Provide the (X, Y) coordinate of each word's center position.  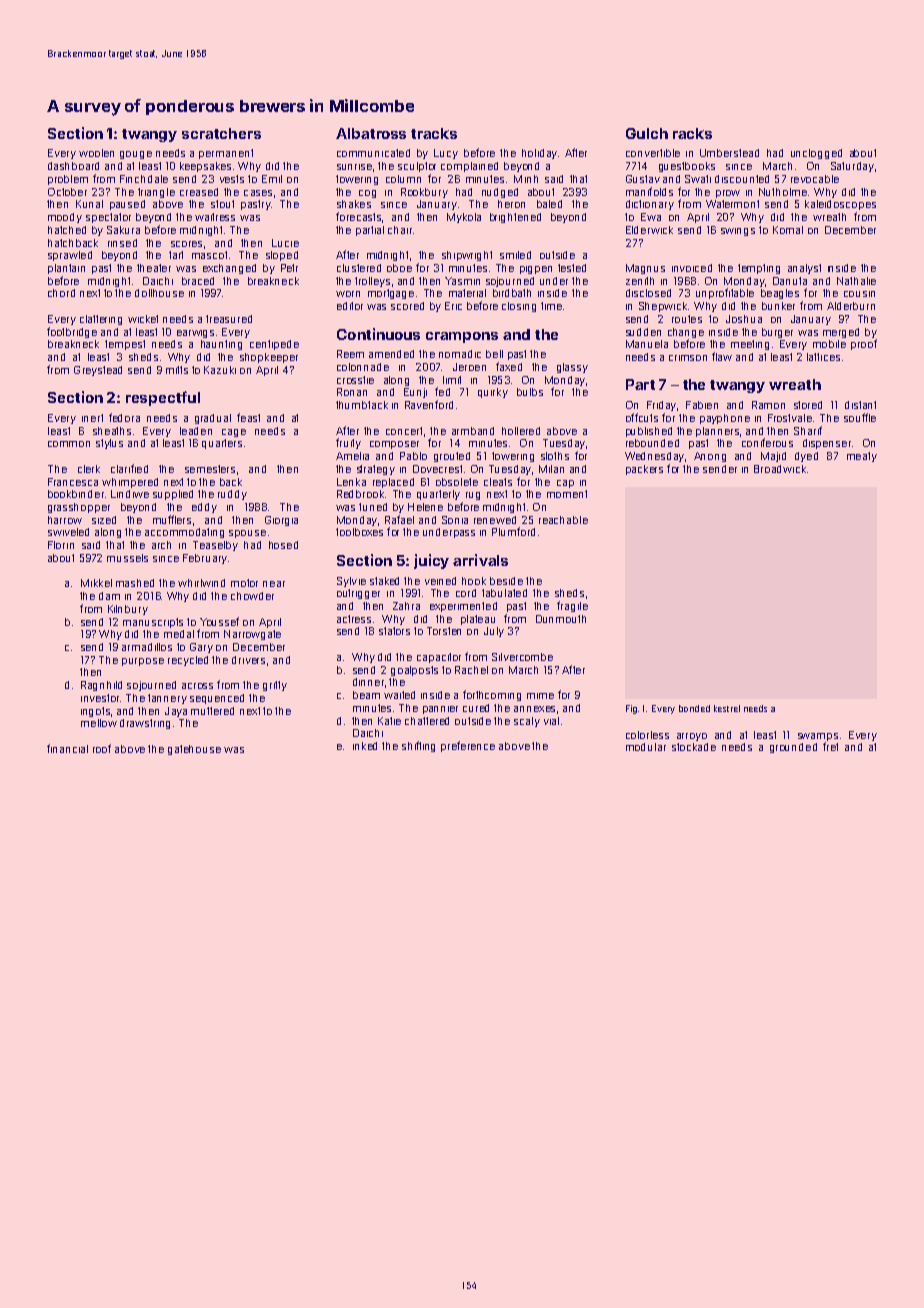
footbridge (72, 332)
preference (468, 746)
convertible (653, 153)
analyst (804, 269)
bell (494, 354)
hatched (67, 230)
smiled (515, 255)
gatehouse (194, 750)
